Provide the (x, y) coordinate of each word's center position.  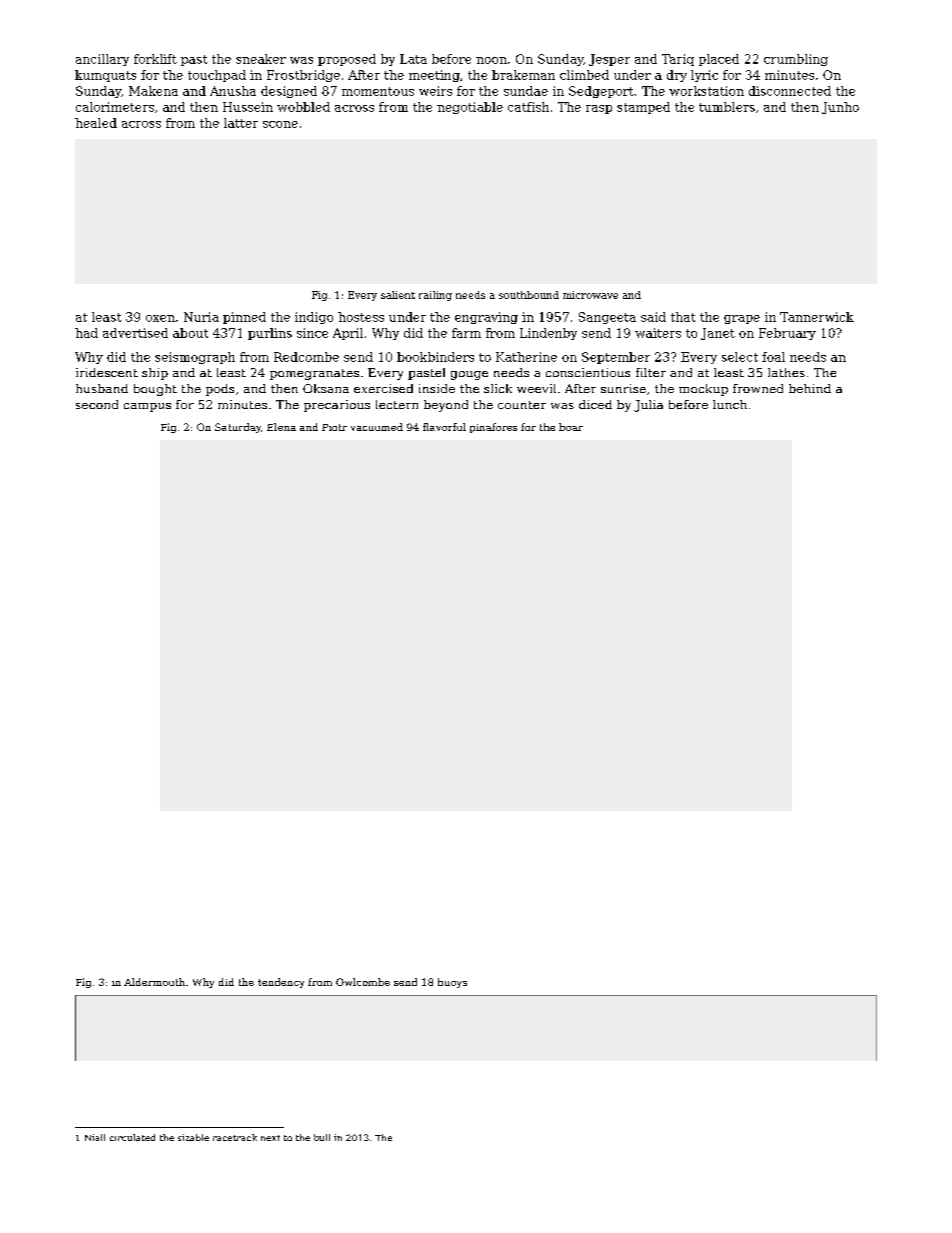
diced (595, 404)
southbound (529, 295)
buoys (452, 983)
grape (742, 319)
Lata (413, 59)
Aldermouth (154, 982)
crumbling (796, 60)
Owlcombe (363, 982)
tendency (281, 983)
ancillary (102, 60)
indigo (314, 318)
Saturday (238, 428)
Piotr (334, 427)
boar (571, 427)
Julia (648, 406)
